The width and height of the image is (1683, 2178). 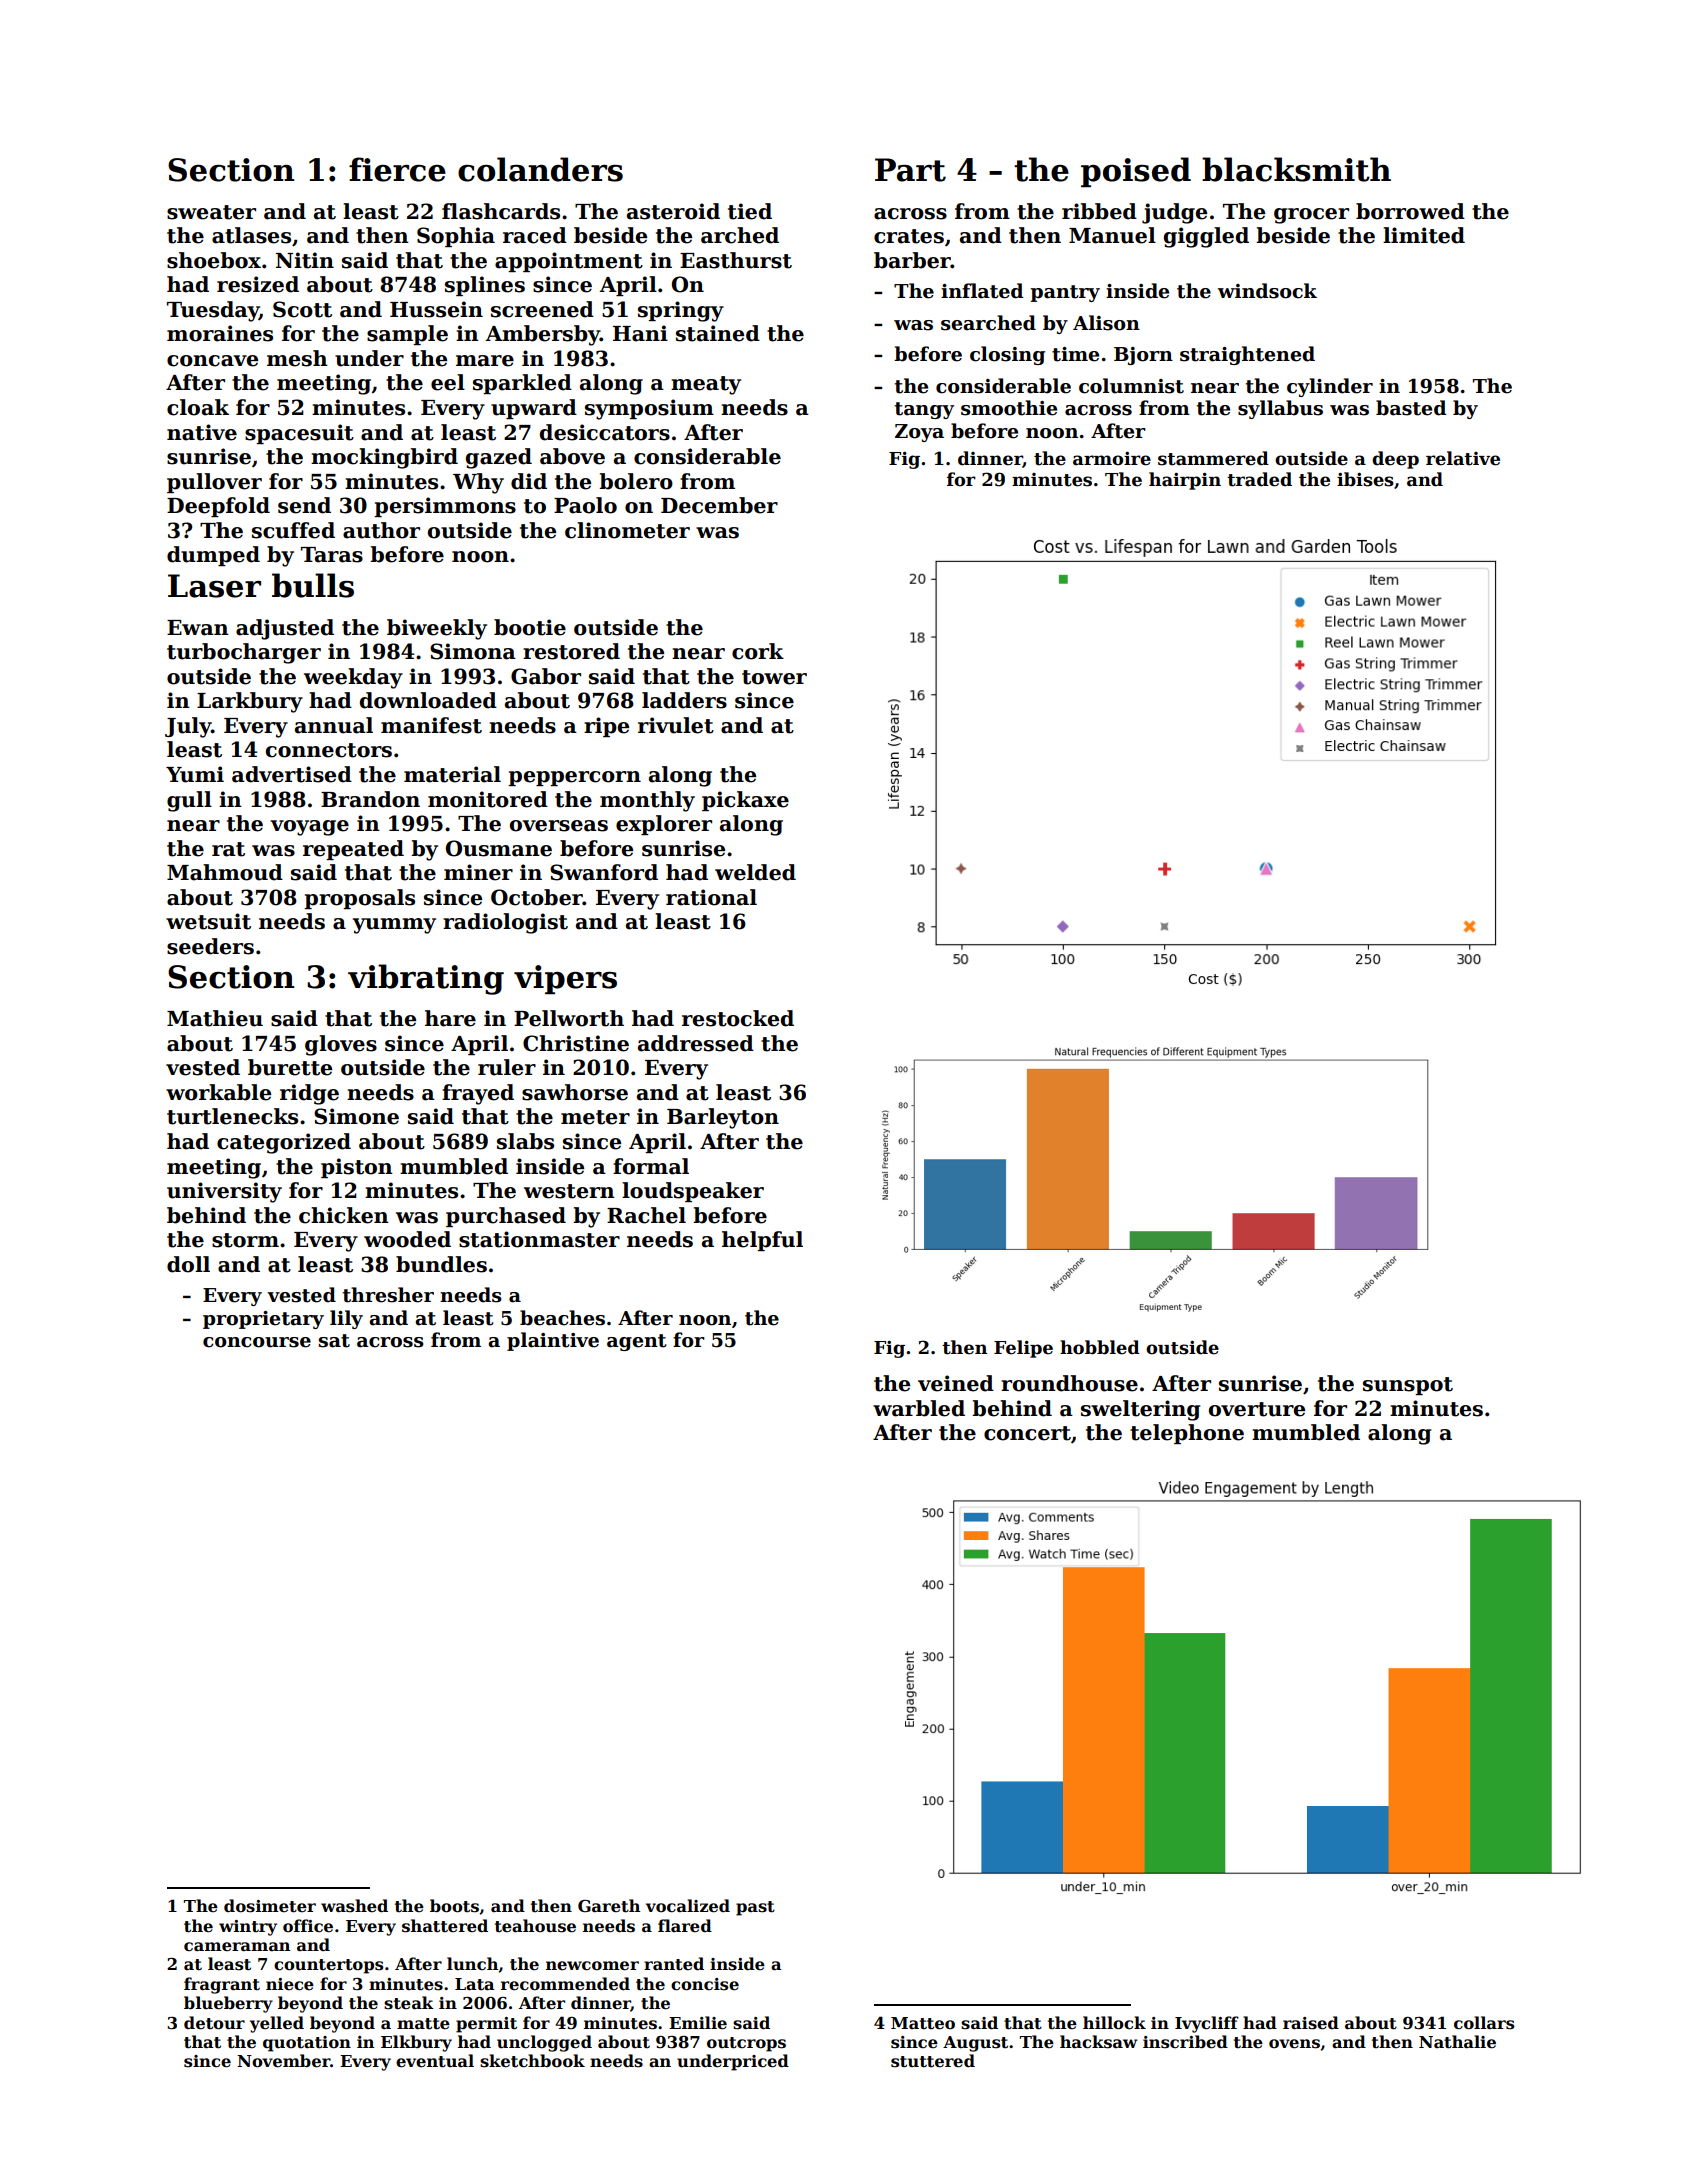 What do you see at coordinates (553, 1341) in the image?
I see `plaintive` at bounding box center [553, 1341].
